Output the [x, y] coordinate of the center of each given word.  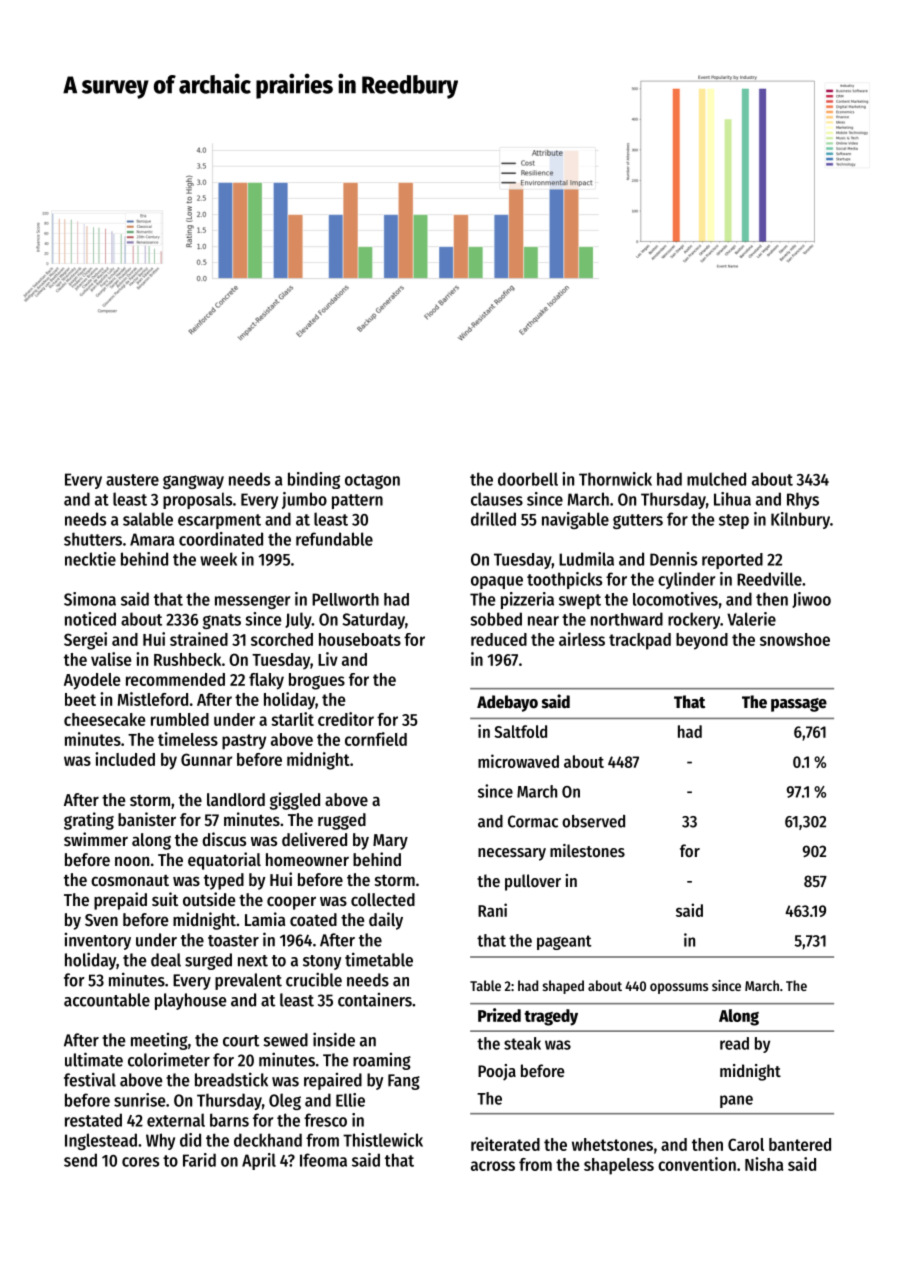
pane [736, 1101]
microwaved [518, 761]
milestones [587, 850]
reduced [499, 639]
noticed [90, 619]
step [734, 521]
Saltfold [520, 731]
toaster [233, 941]
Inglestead [101, 1141]
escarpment [219, 521]
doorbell [528, 479]
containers [375, 1000]
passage [799, 705]
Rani [492, 910]
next [253, 961]
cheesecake [104, 719]
